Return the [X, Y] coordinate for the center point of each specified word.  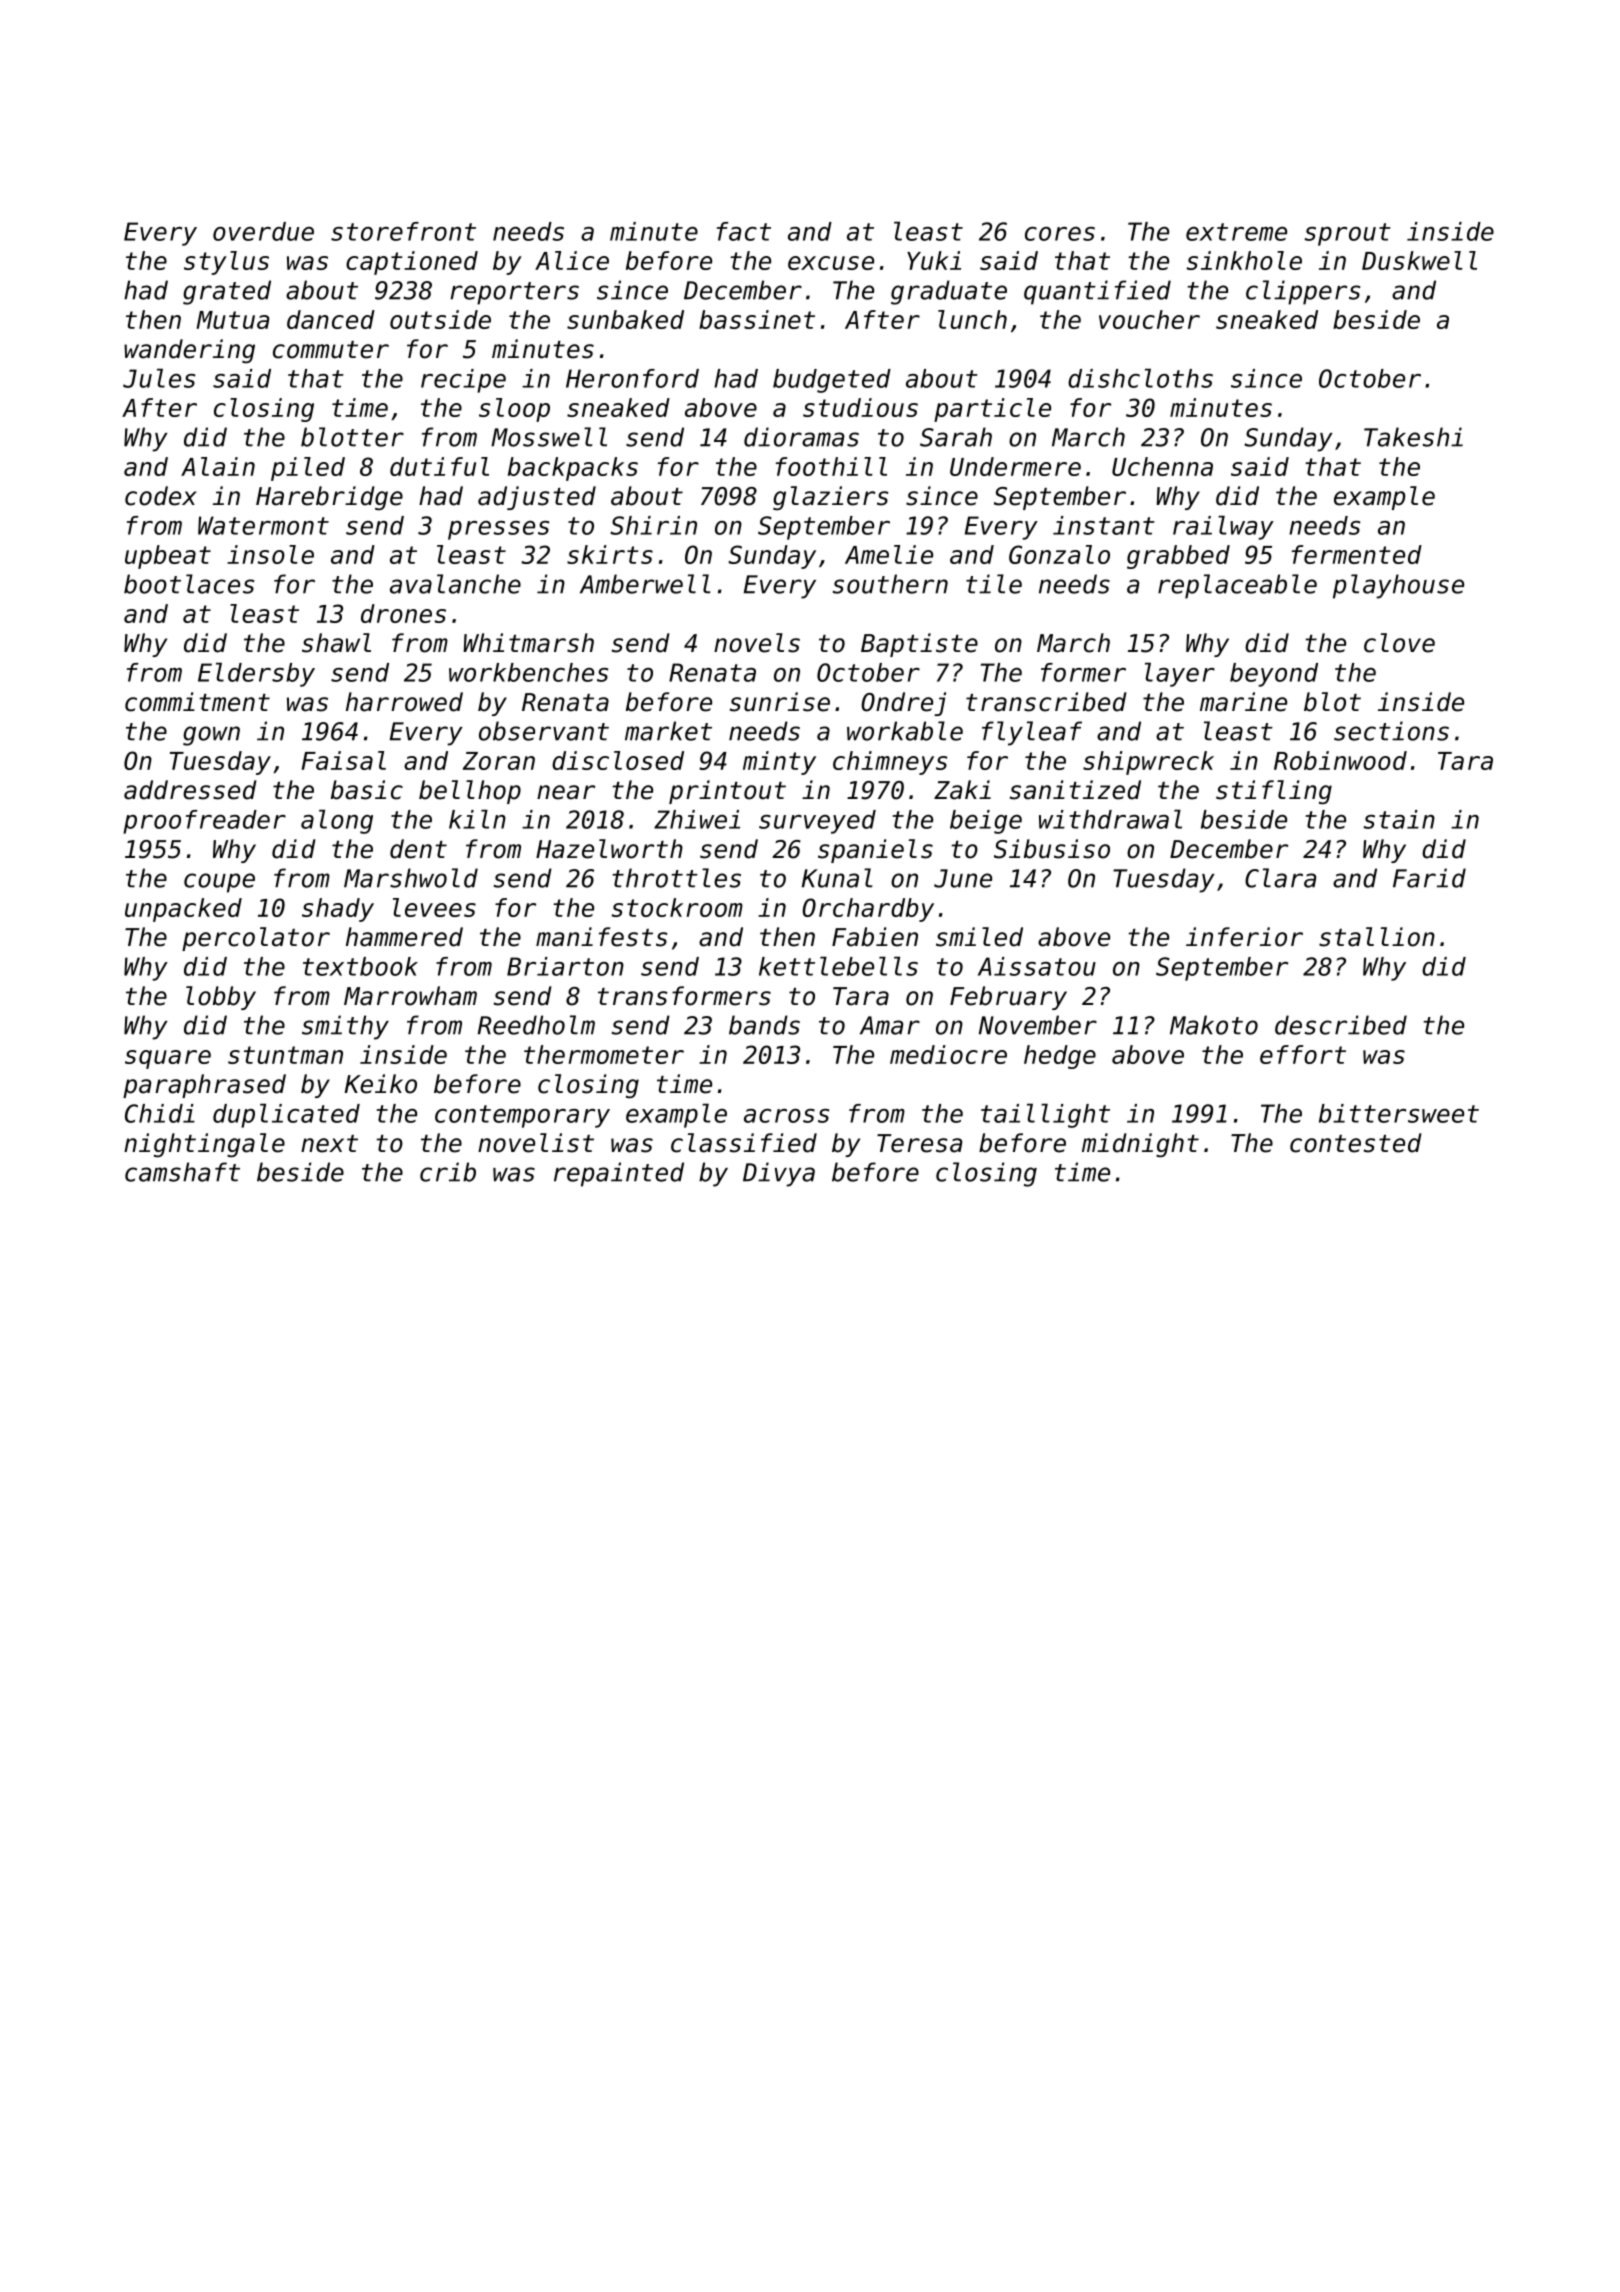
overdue [263, 231]
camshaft [182, 1172]
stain [1399, 819]
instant [1104, 525]
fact [744, 231]
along [337, 822]
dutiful [439, 466]
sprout [1347, 234]
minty [779, 763]
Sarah [956, 437]
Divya [779, 1174]
